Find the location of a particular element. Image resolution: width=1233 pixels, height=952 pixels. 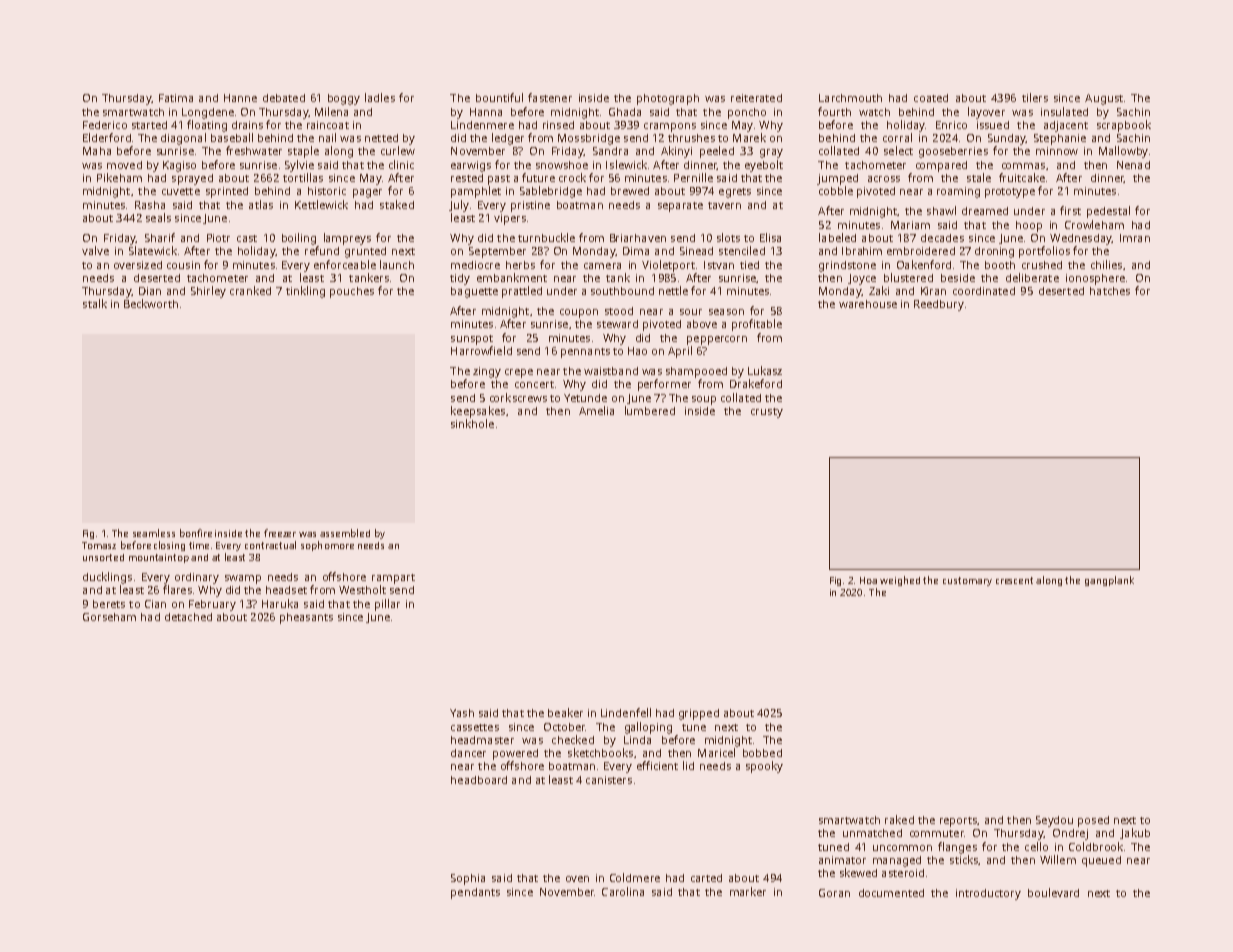

Hanne is located at coordinates (240, 98).
